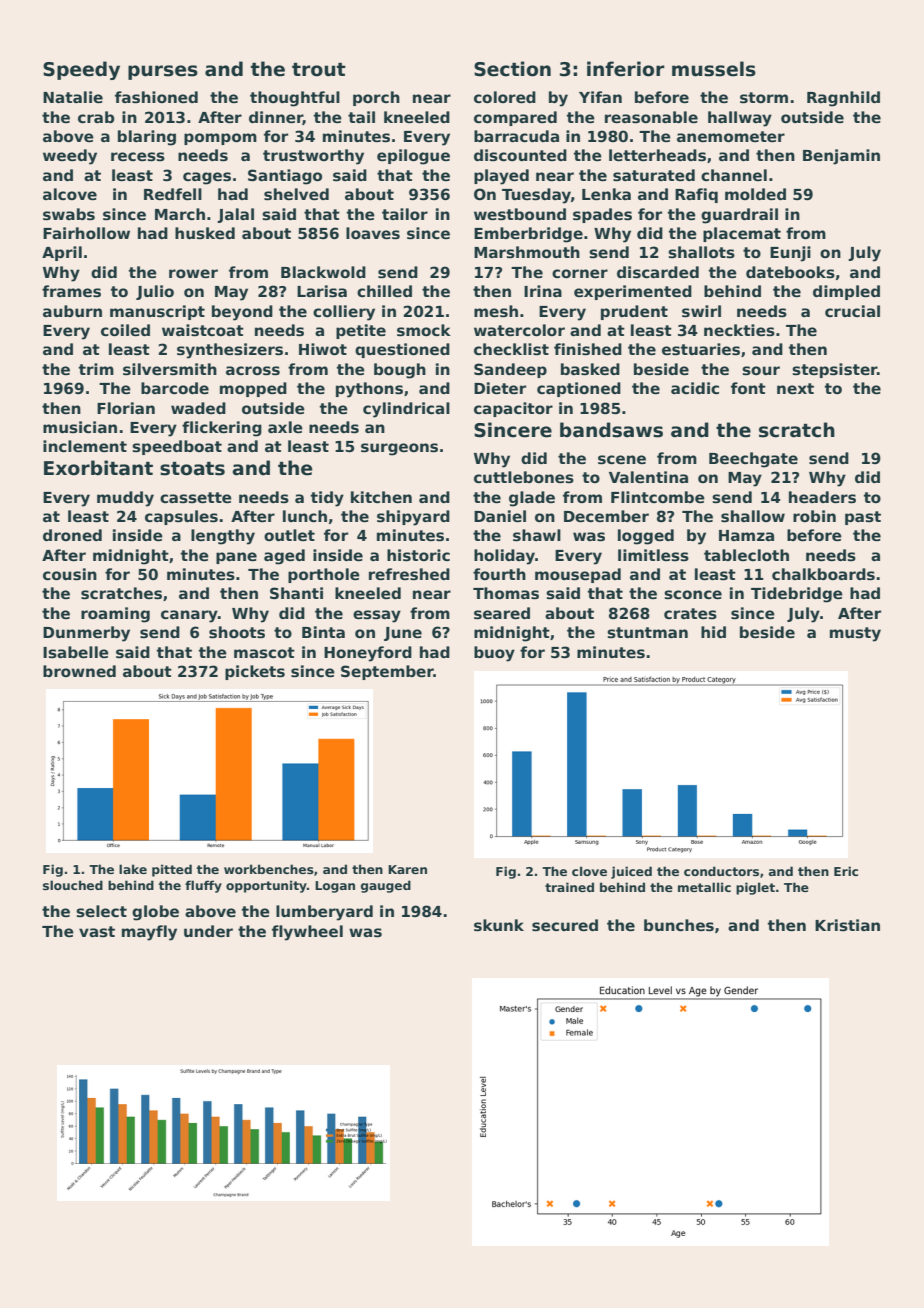 The width and height of the document is (924, 1308). I want to click on trim, so click(96, 369).
